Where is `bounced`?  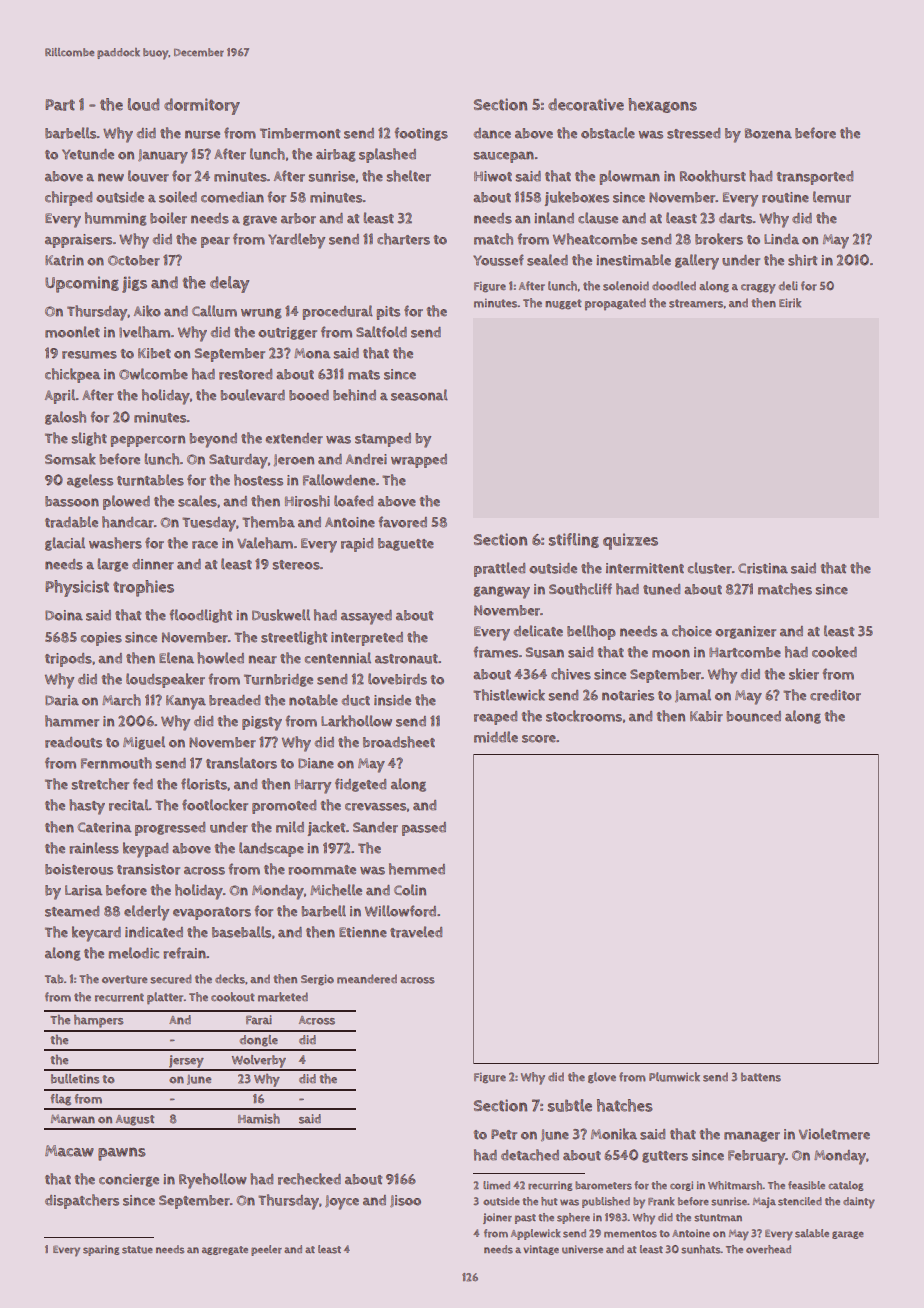
bounced is located at coordinates (754, 716).
